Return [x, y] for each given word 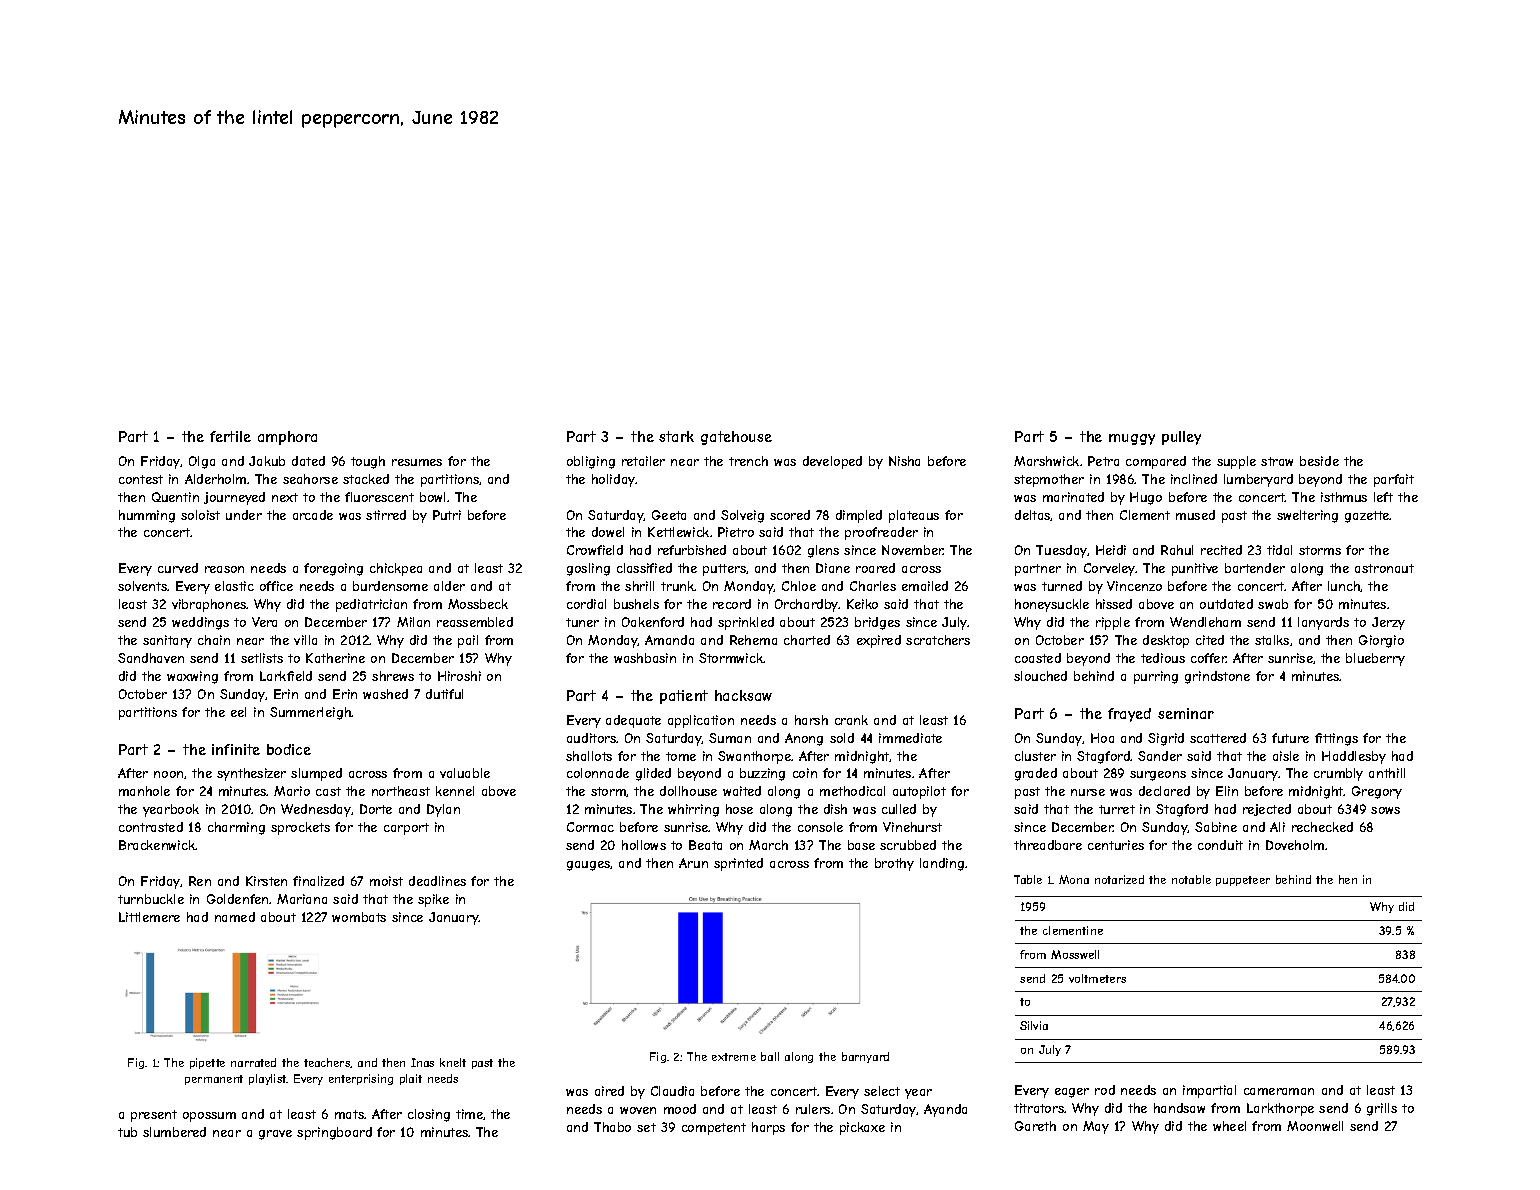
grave [275, 1135]
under [244, 515]
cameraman [1279, 1091]
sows [1385, 810]
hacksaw [743, 695]
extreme [734, 1057]
